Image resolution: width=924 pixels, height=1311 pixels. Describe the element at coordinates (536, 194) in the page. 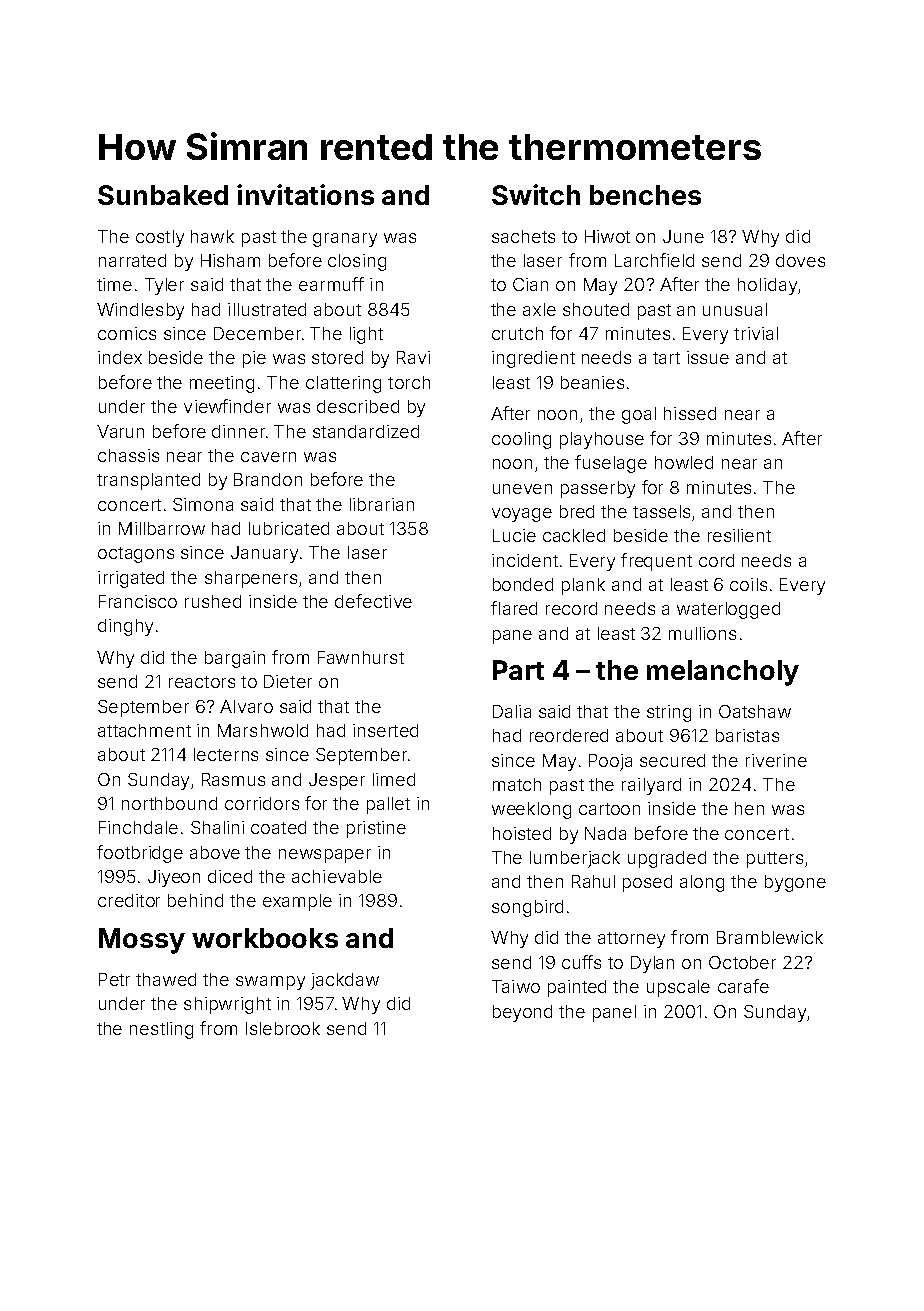

I see `Switch` at that location.
